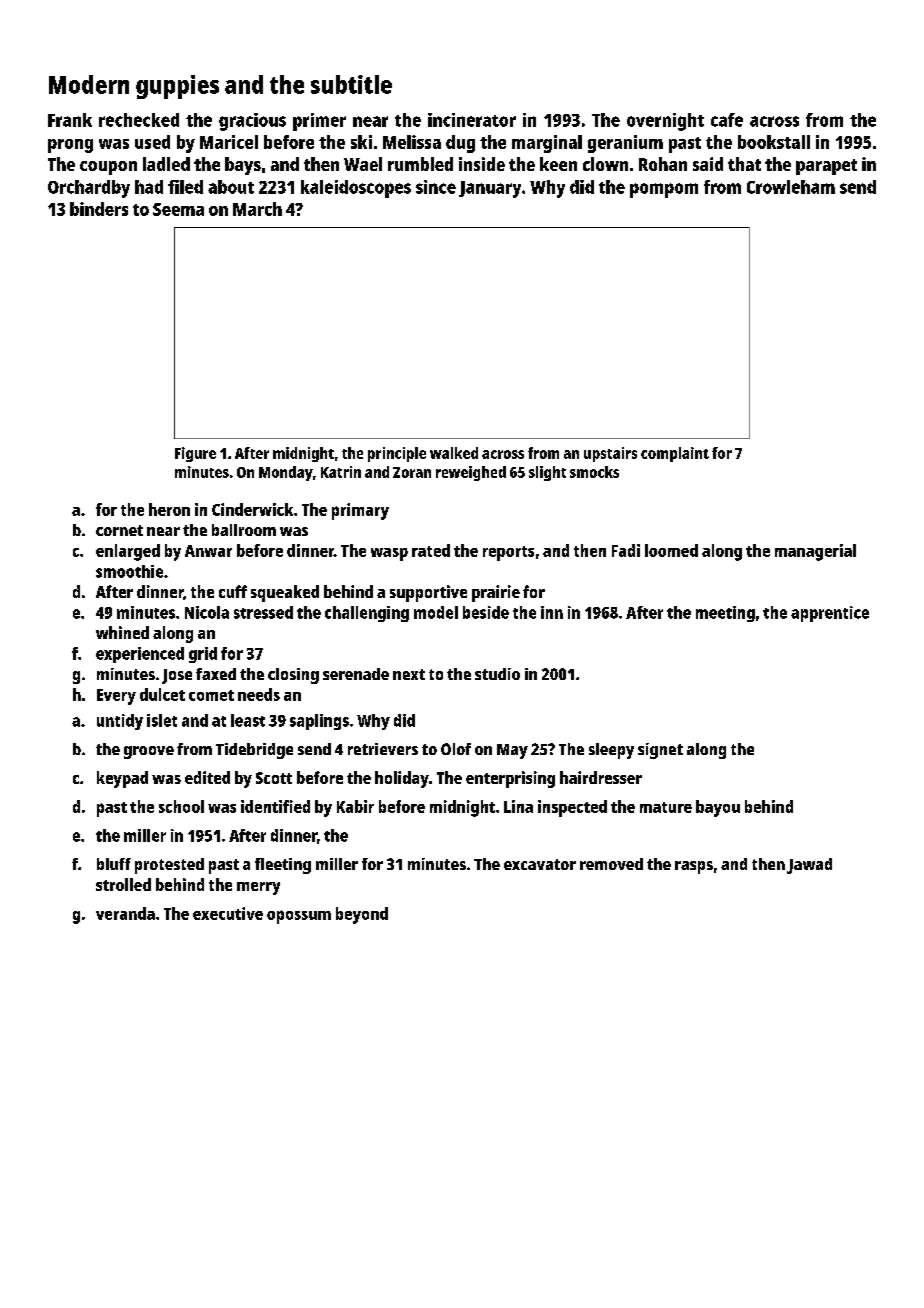  Describe the element at coordinates (809, 866) in the screenshot. I see `Jawad` at that location.
